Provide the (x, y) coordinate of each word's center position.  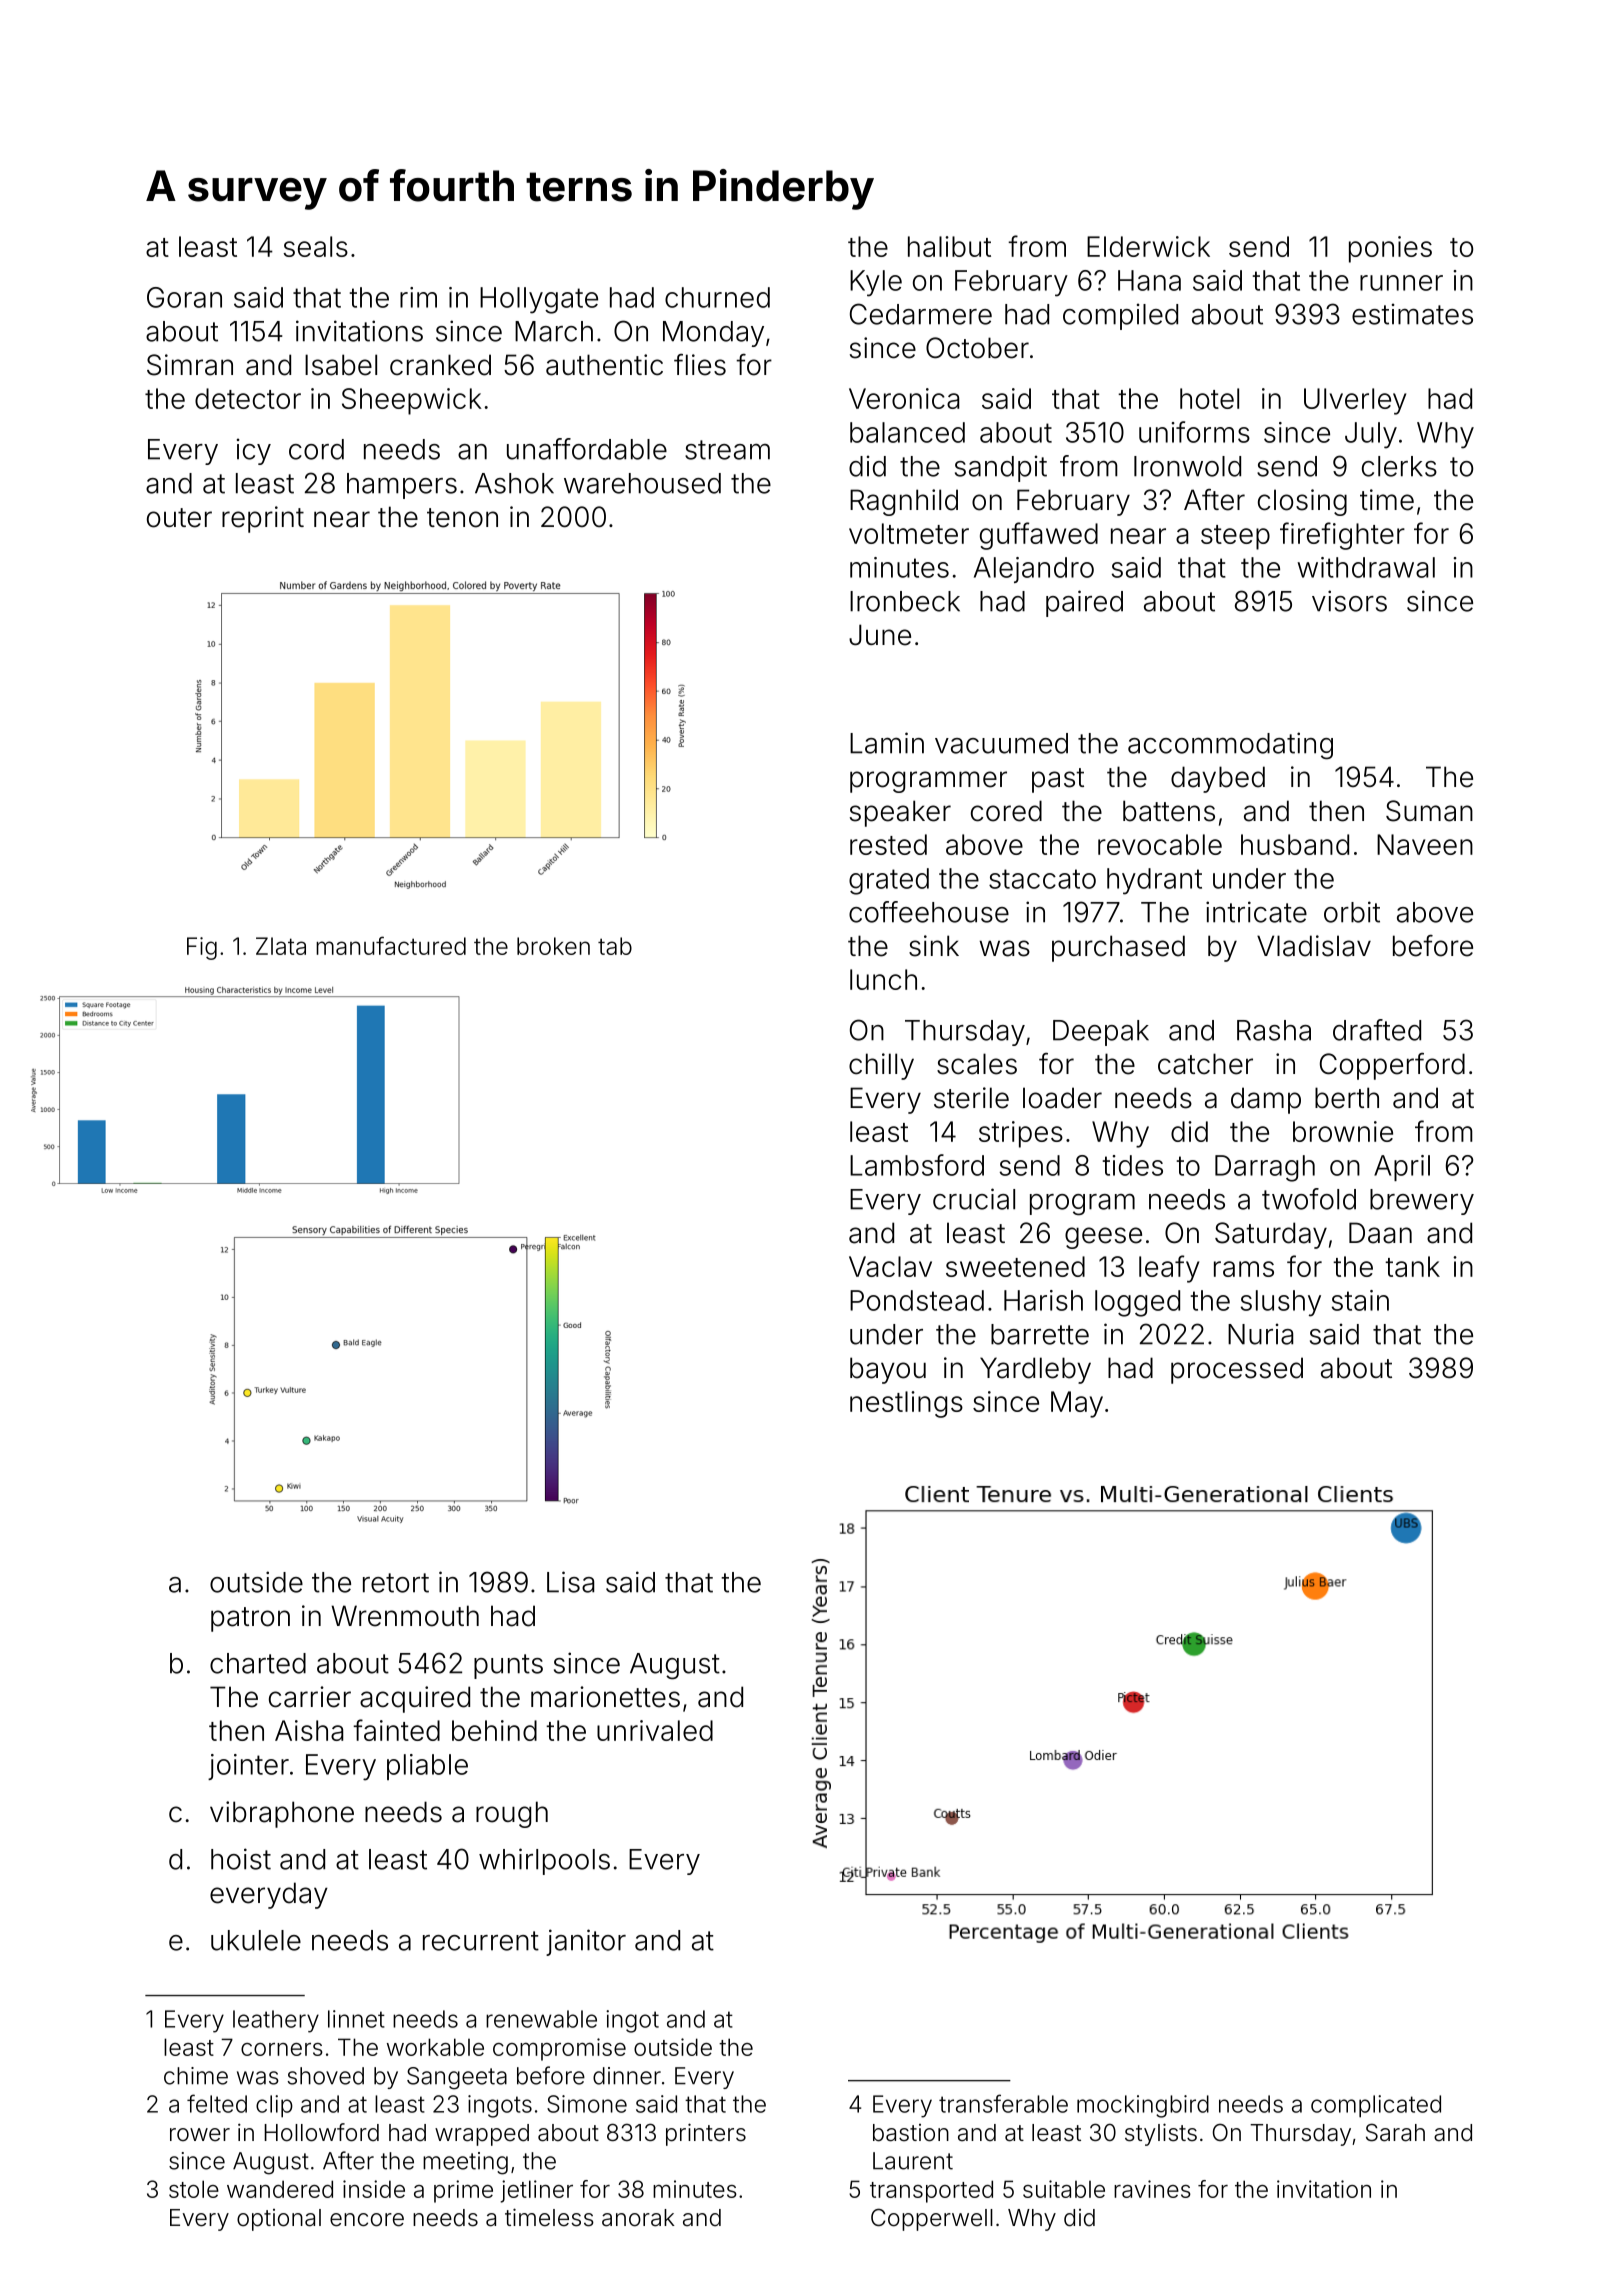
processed (1237, 1370)
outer (179, 518)
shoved (325, 2076)
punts (508, 1666)
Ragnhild (904, 502)
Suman (1429, 811)
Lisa (570, 1582)
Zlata (281, 946)
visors (1349, 601)
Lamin (887, 743)
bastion (911, 2133)
